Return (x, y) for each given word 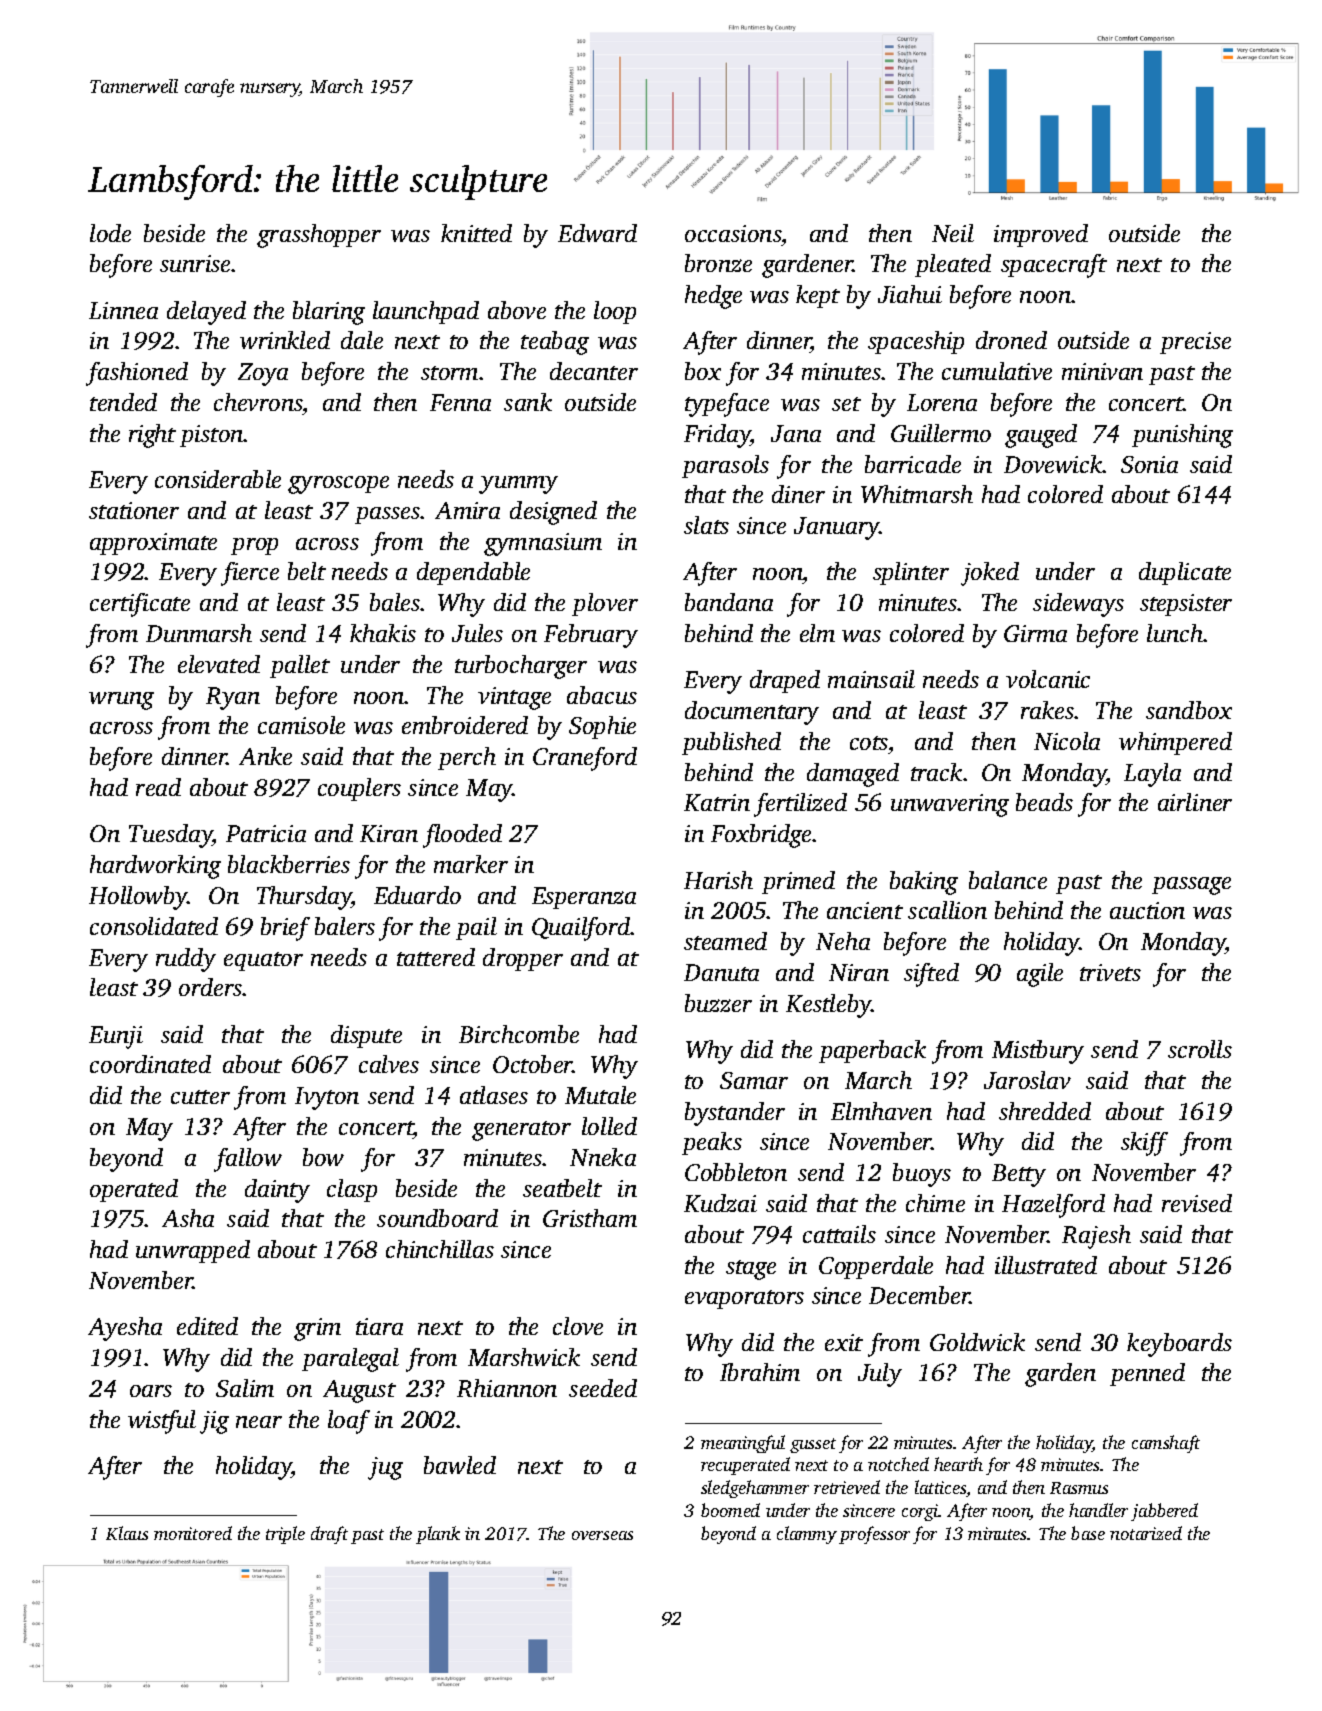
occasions (733, 233)
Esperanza (584, 898)
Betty (1019, 1175)
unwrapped (193, 1251)
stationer (134, 510)
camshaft (1166, 1444)
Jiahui (910, 294)
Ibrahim (760, 1372)
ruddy (186, 960)
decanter (594, 371)
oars (151, 1391)
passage (1191, 886)
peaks (712, 1143)
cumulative (997, 371)
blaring (329, 313)
